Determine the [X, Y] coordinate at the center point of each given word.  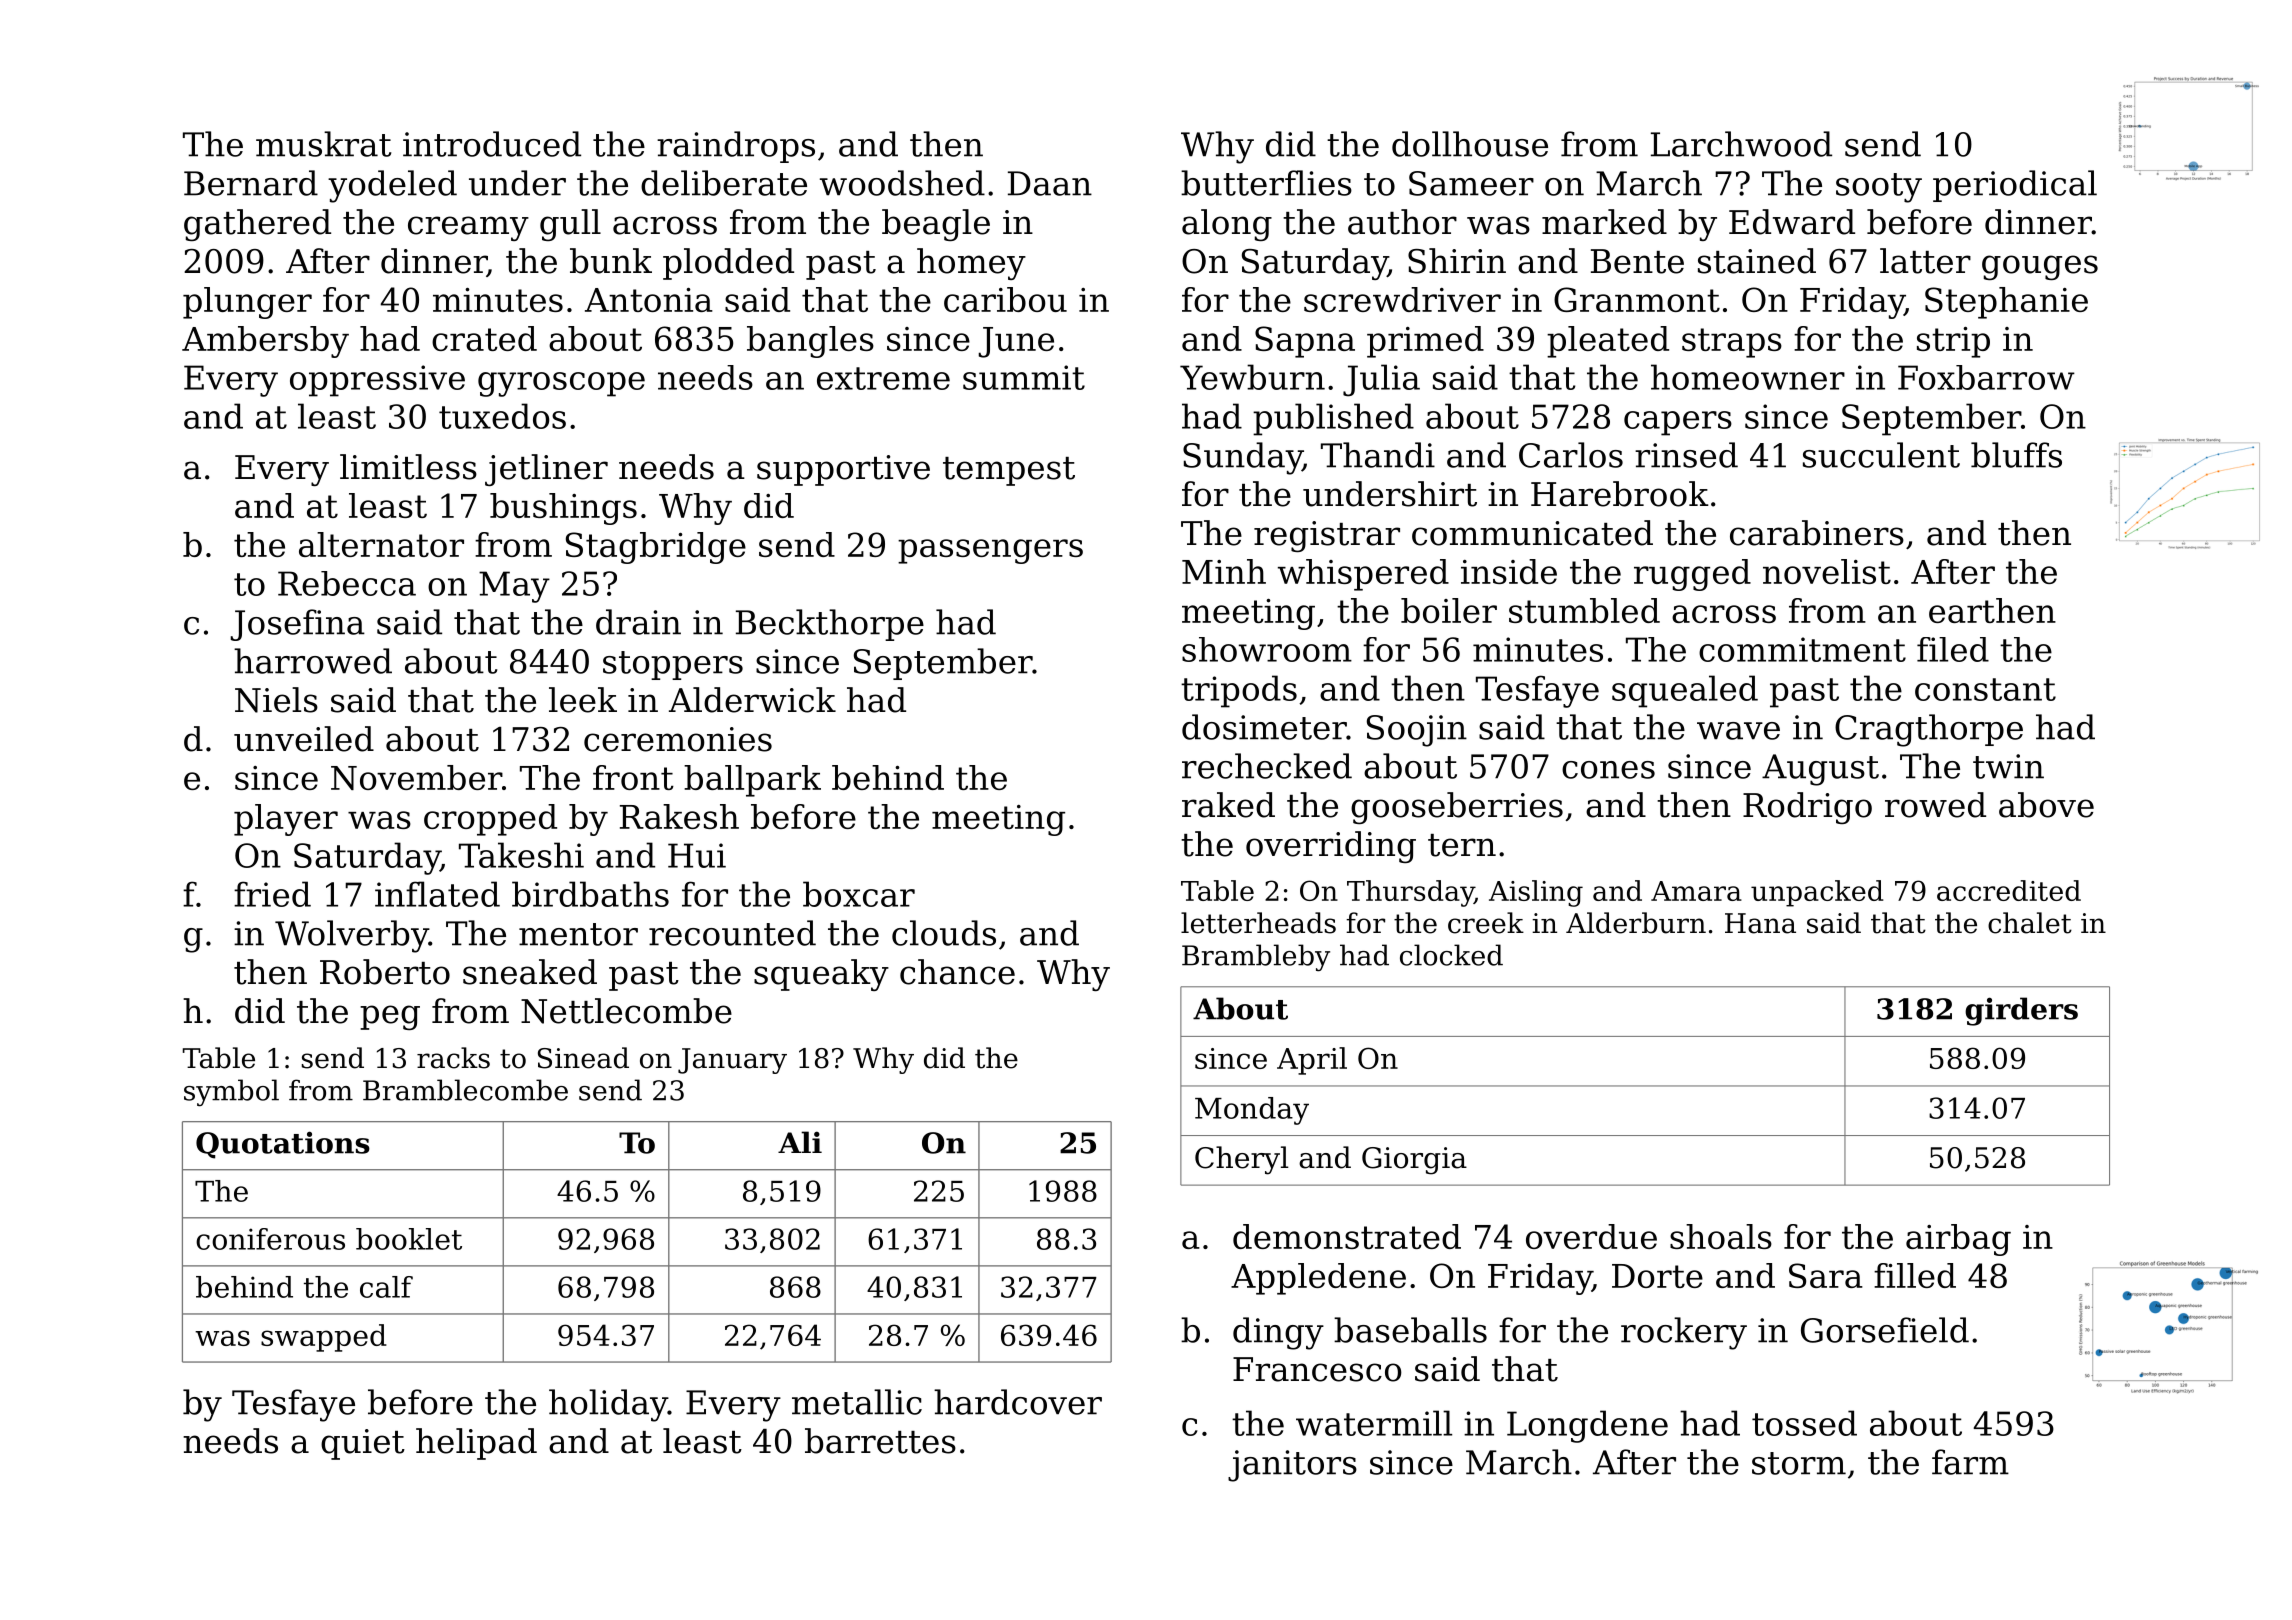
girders [2021, 1011]
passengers [990, 551]
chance [957, 972]
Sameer [1471, 183]
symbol [231, 1092]
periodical [2015, 186]
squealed [1685, 691]
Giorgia [1414, 1161]
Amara [1696, 891]
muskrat [323, 144]
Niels [276, 700]
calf [386, 1287]
